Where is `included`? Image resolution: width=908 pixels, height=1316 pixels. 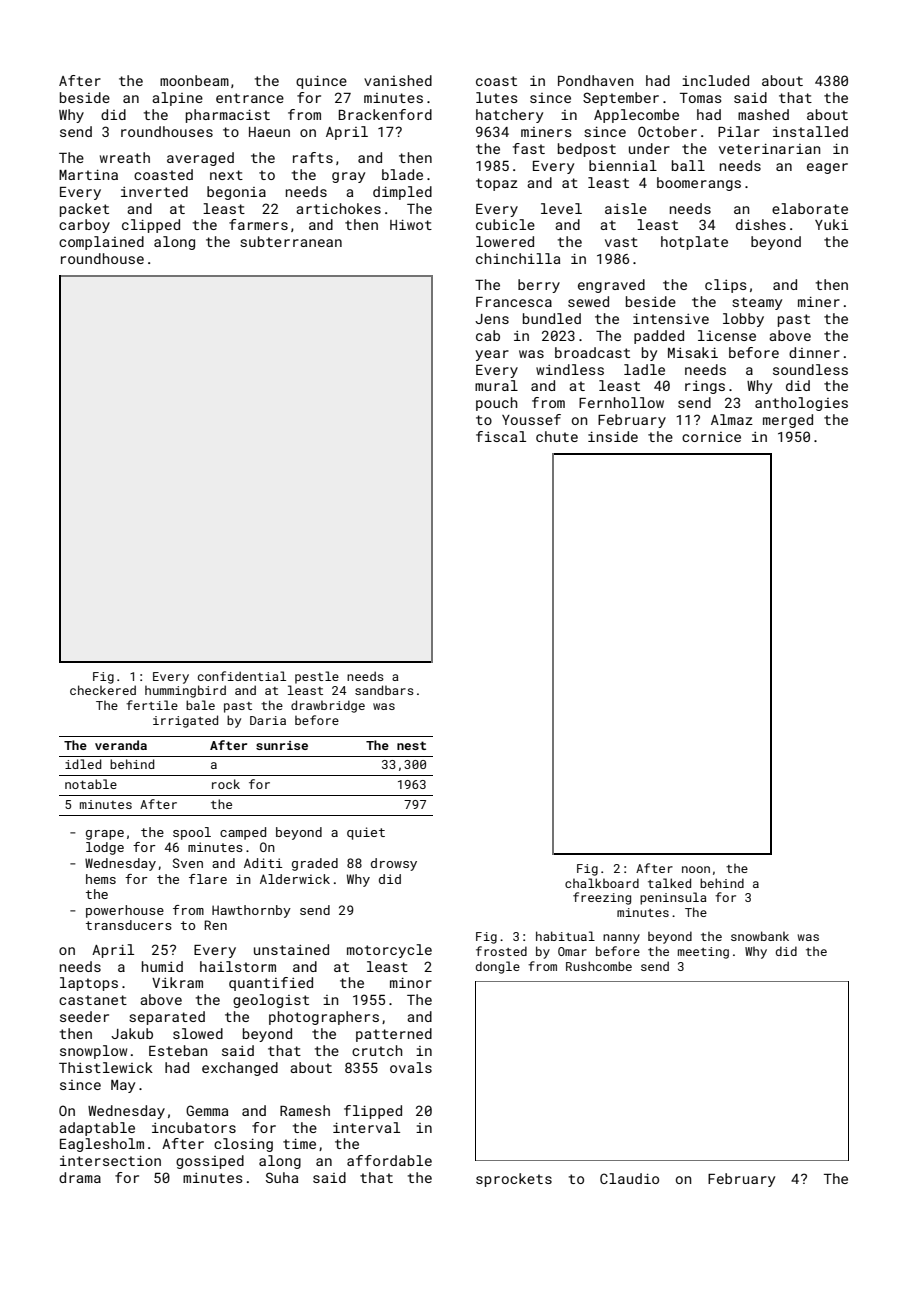
included is located at coordinates (715, 80).
